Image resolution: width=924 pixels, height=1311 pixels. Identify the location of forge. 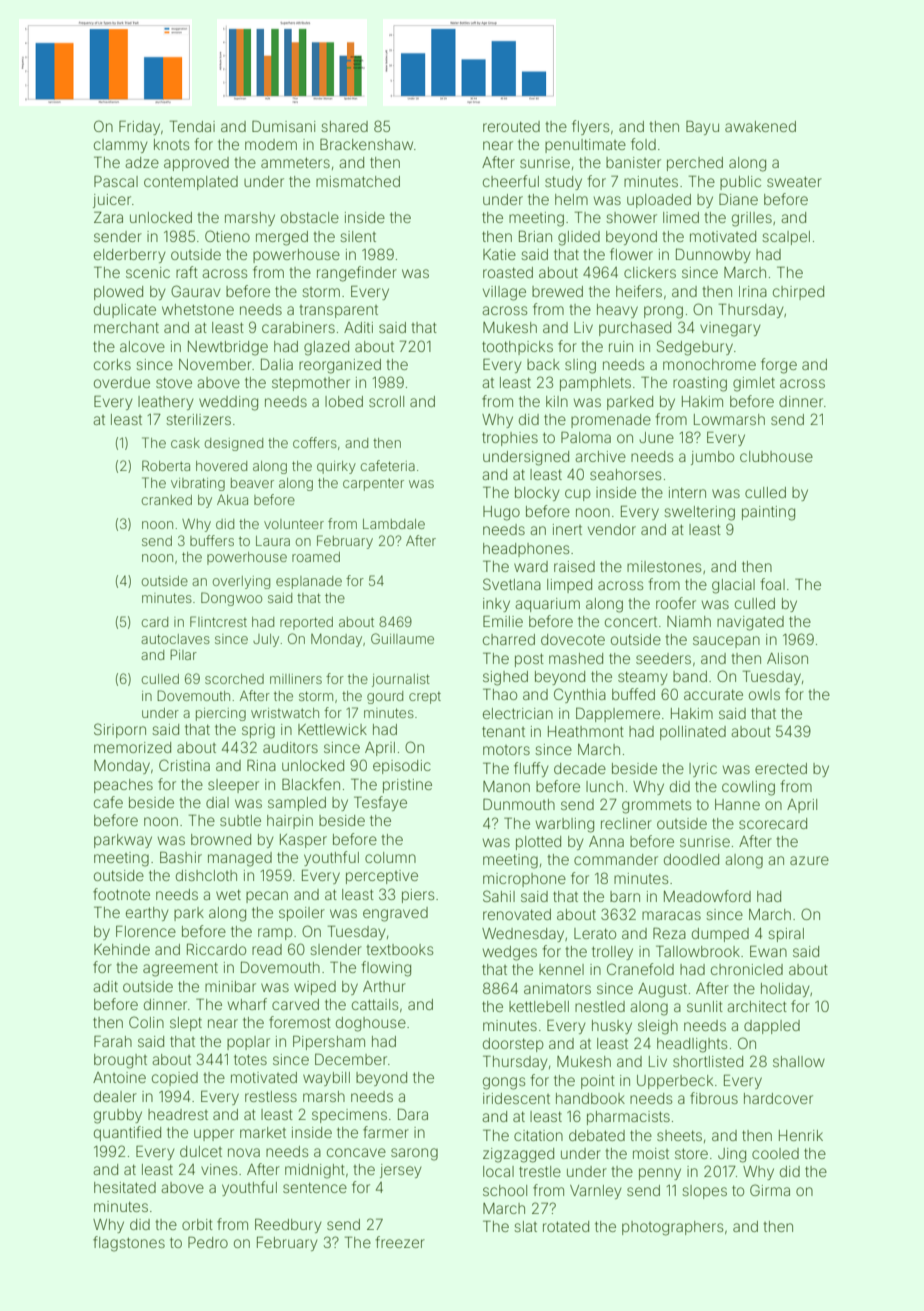
(779, 366).
